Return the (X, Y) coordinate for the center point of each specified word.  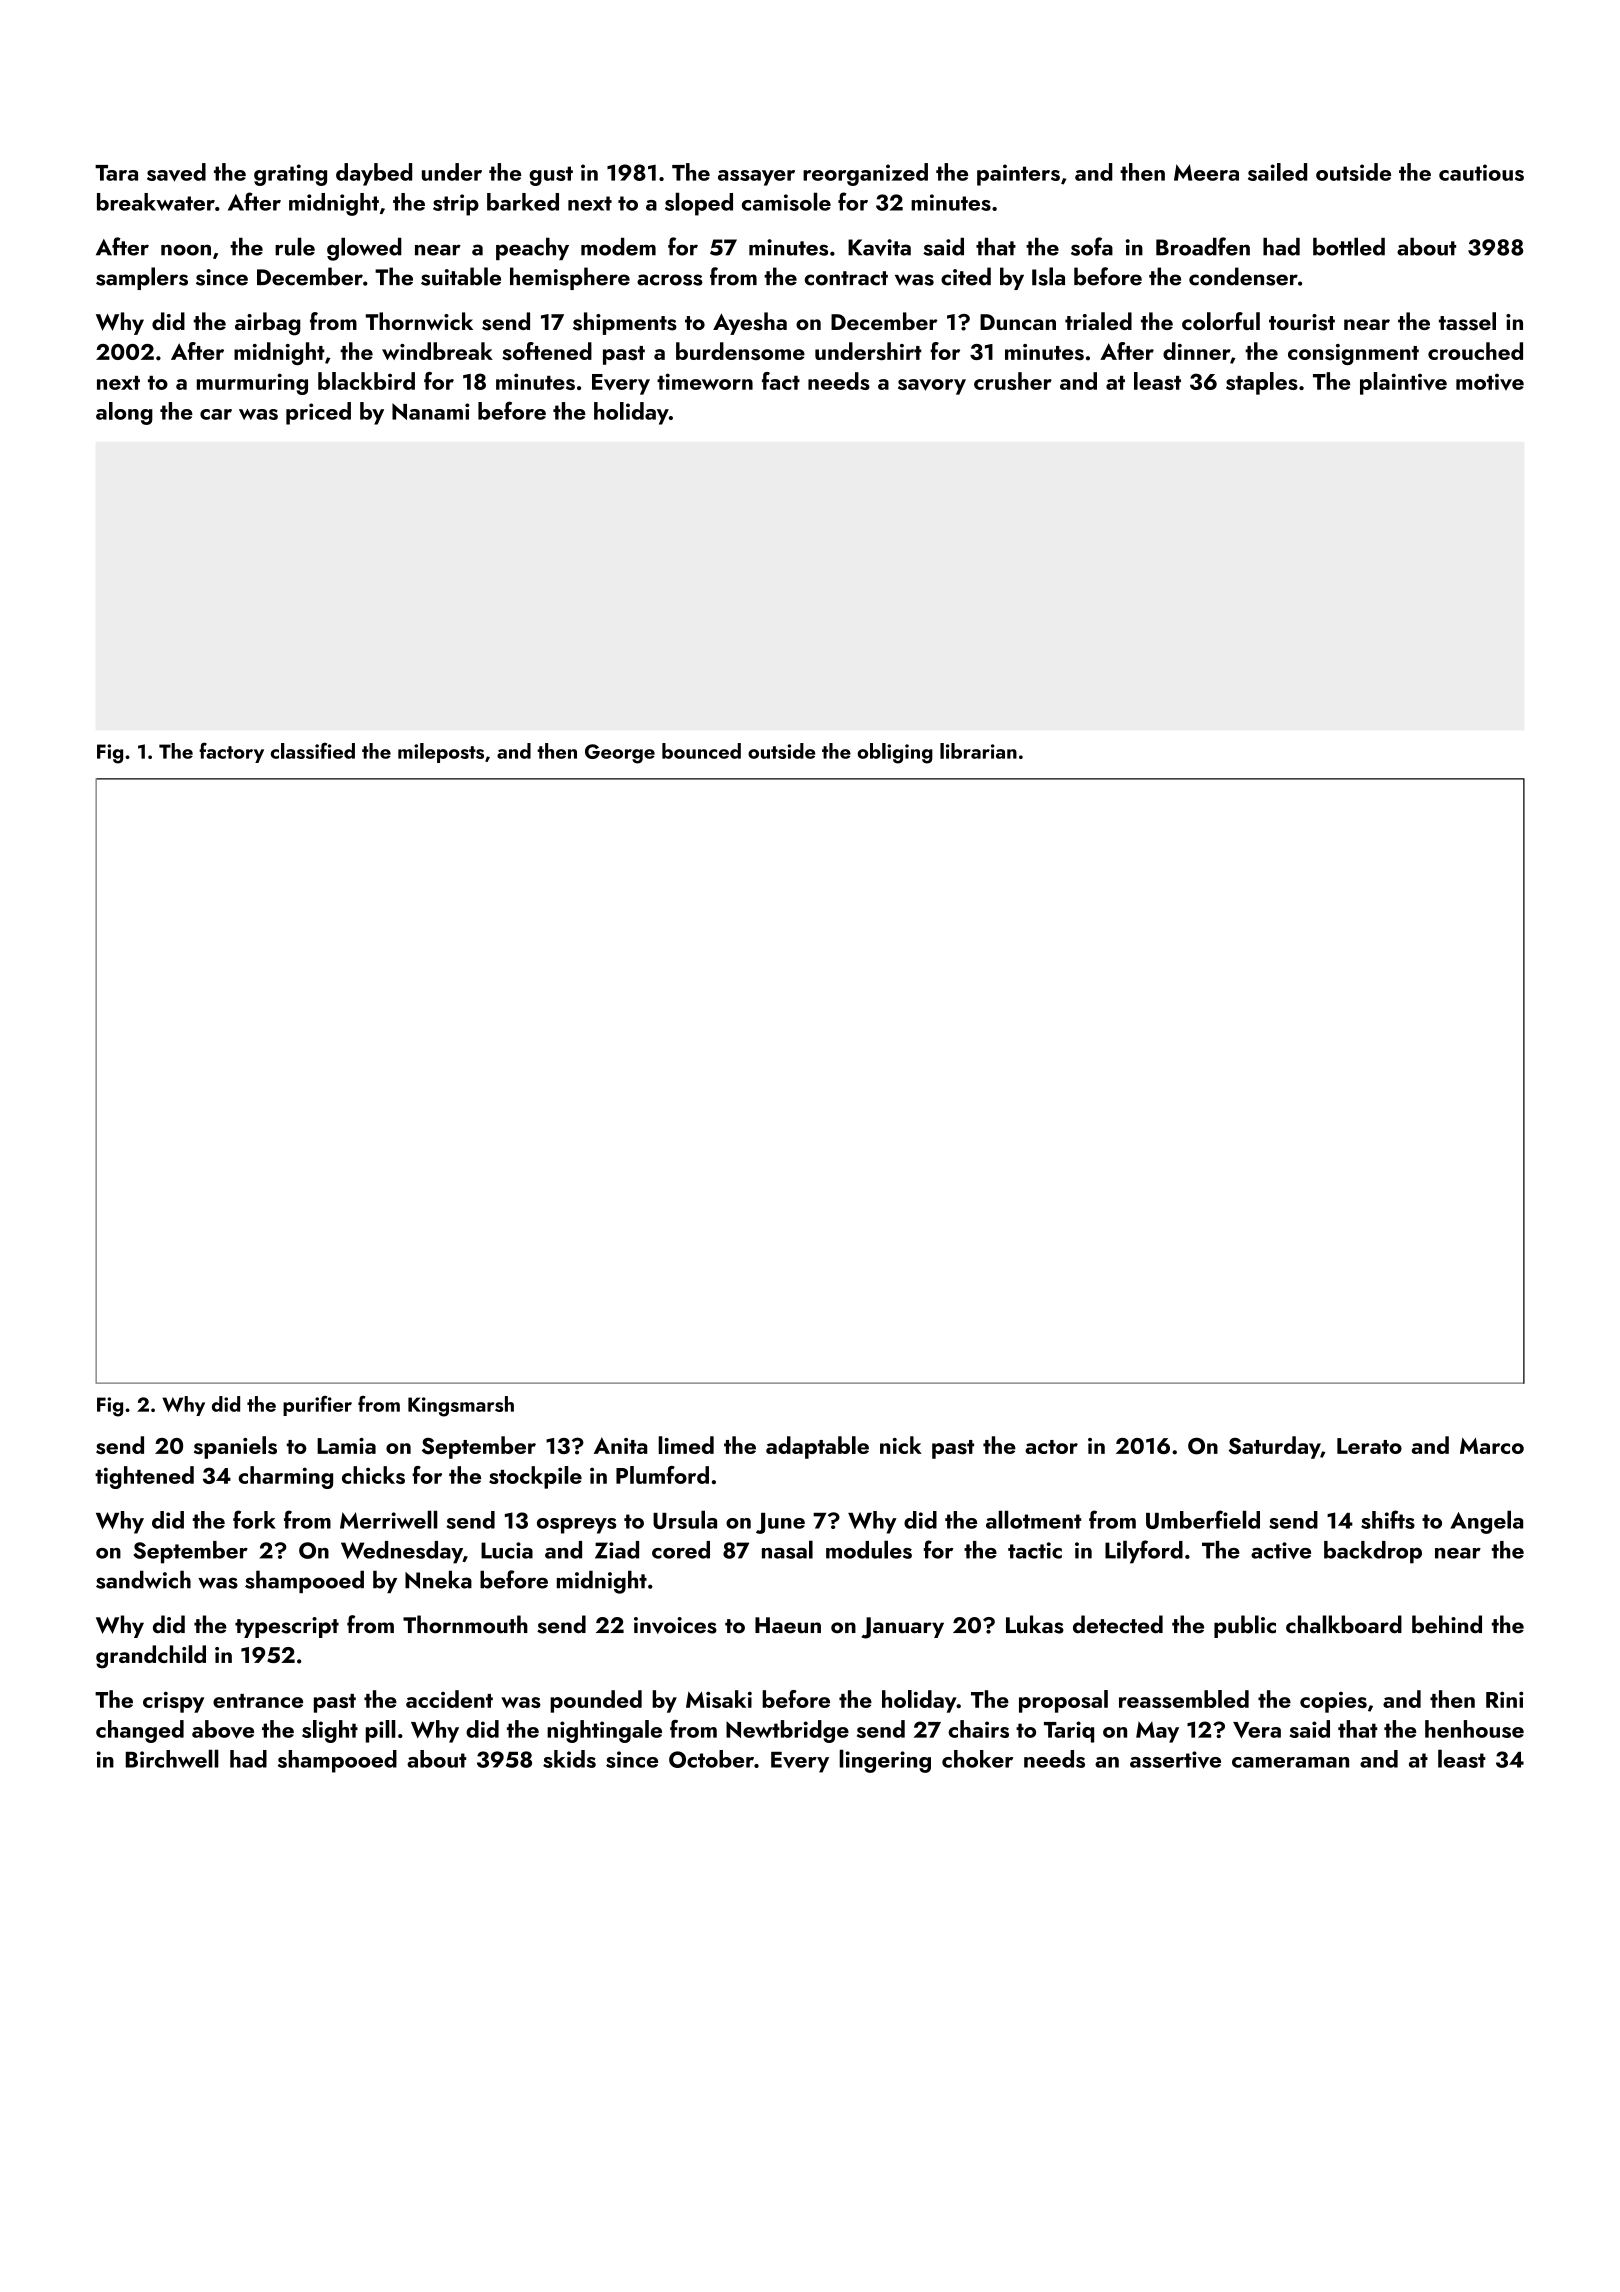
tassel (1467, 321)
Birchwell (172, 1758)
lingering (885, 1761)
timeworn (705, 381)
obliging (895, 753)
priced (318, 413)
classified (313, 750)
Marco (1492, 1446)
